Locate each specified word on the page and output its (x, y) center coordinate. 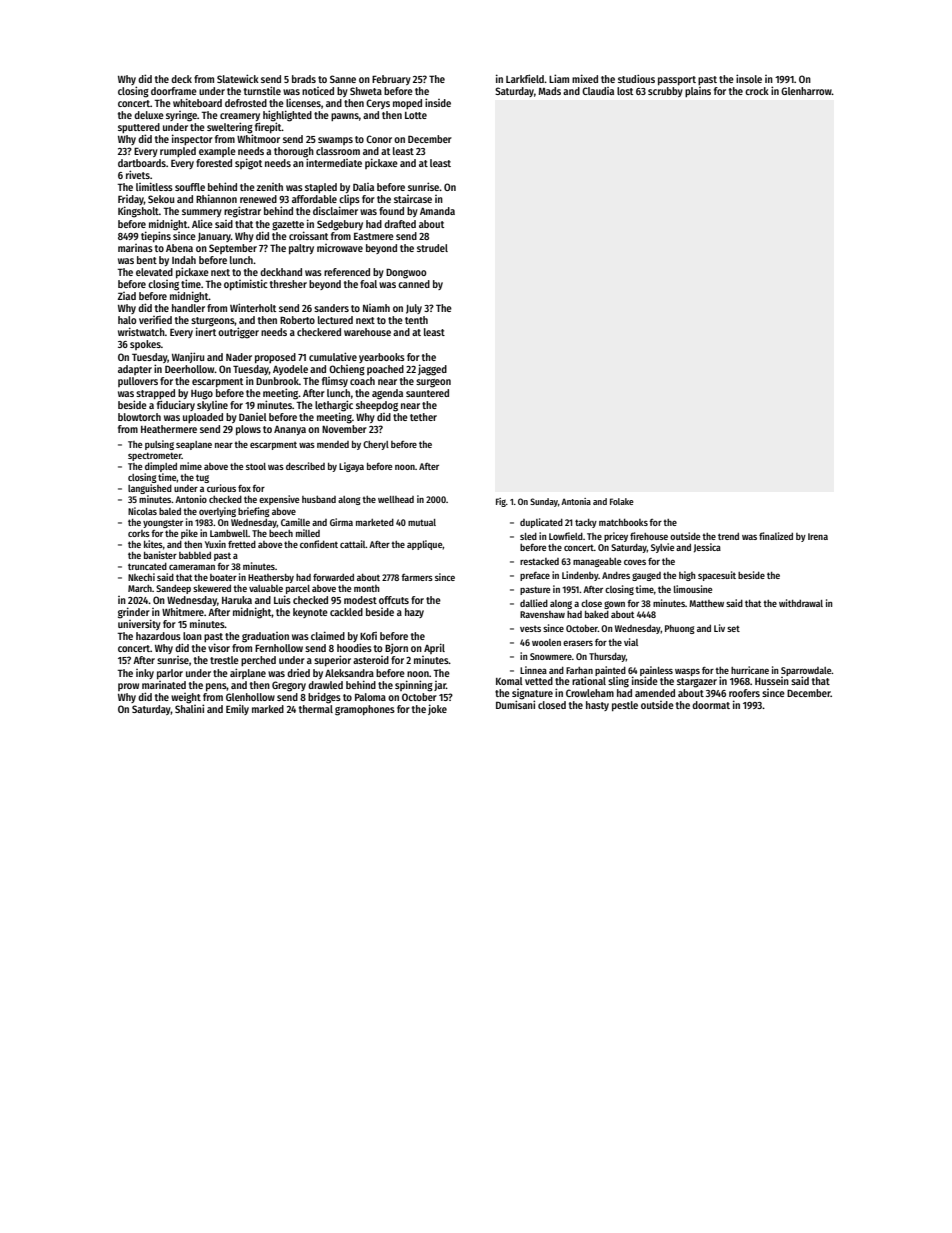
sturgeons (213, 322)
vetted (539, 681)
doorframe (174, 91)
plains (698, 92)
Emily (237, 710)
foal (368, 284)
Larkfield (525, 78)
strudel (432, 248)
